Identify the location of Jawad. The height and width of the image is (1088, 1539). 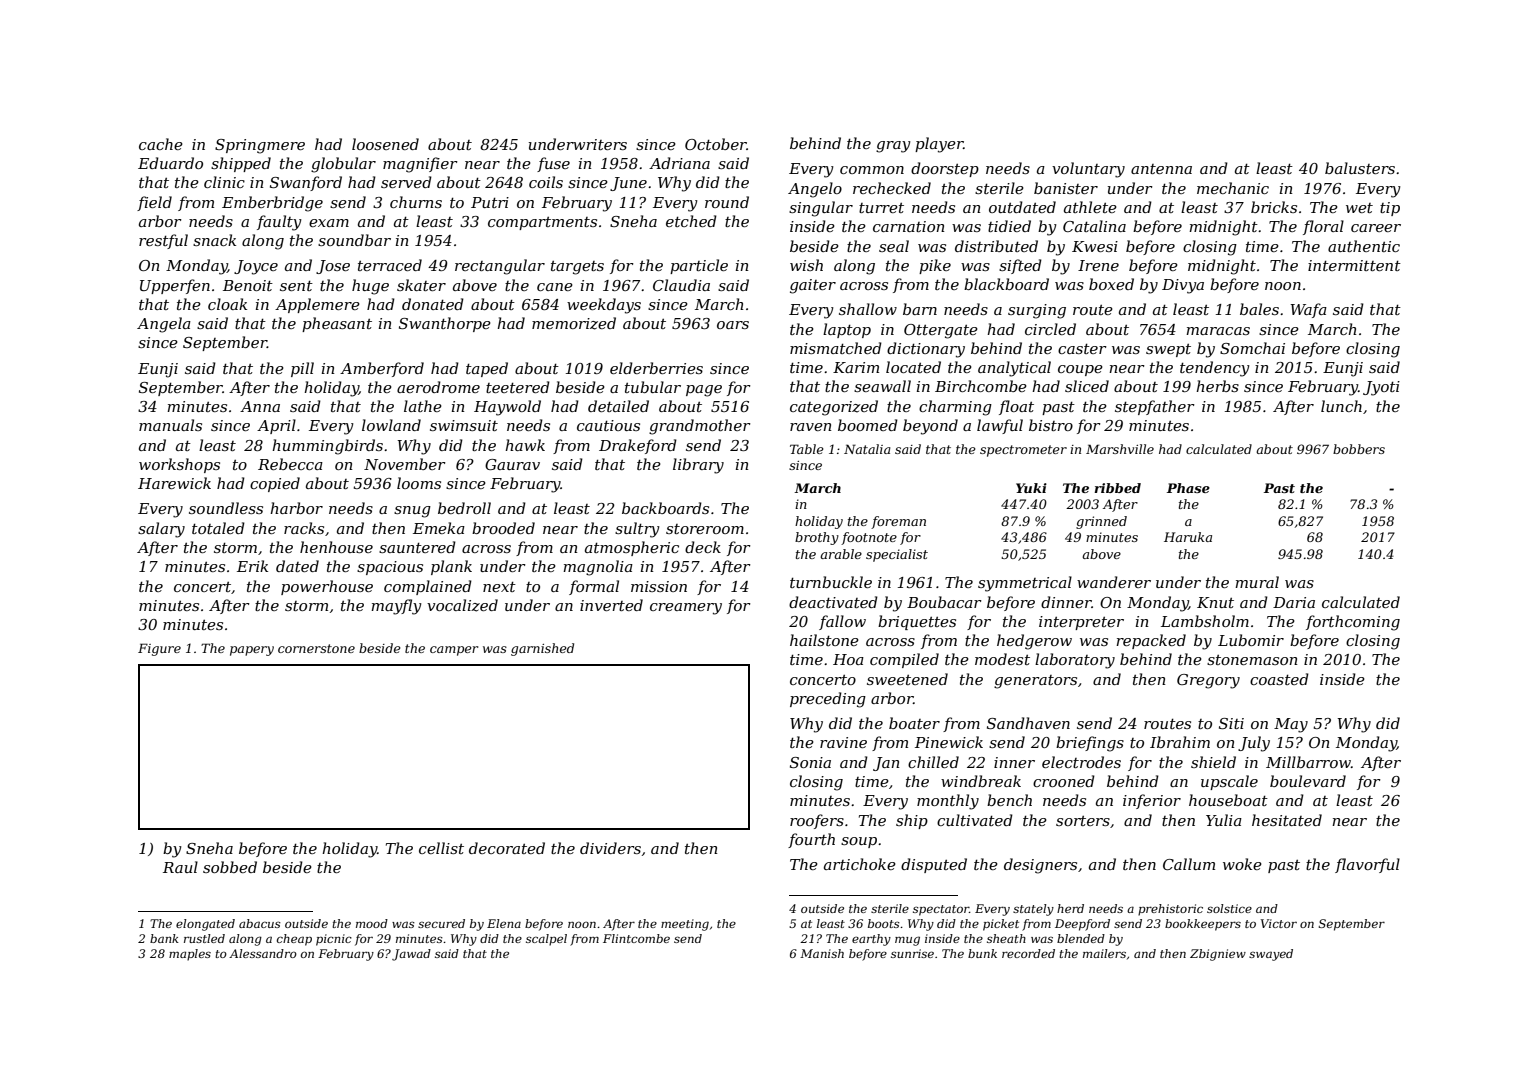
(411, 955).
